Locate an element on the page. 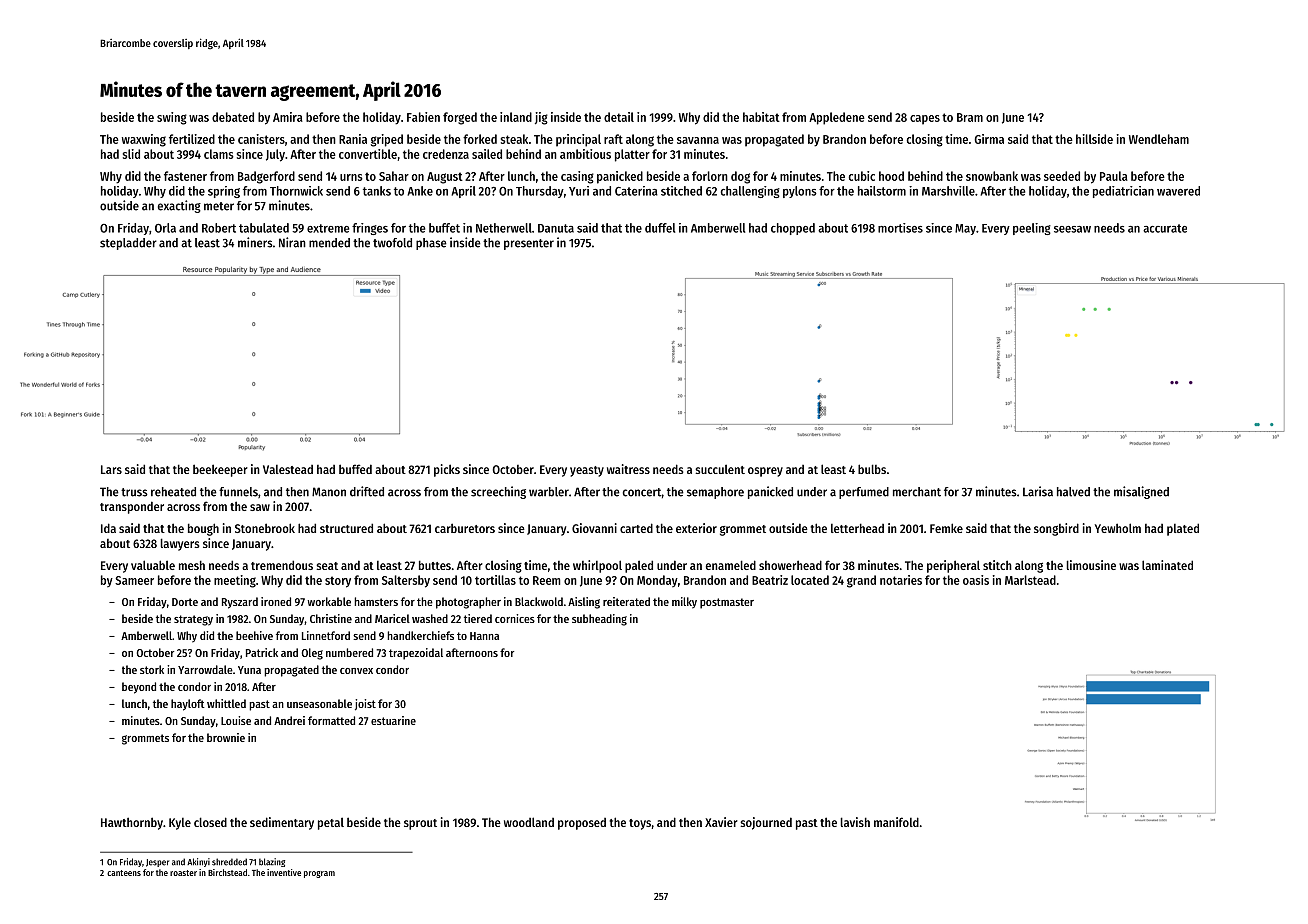 The image size is (1308, 924). Marlstead is located at coordinates (1030, 580).
